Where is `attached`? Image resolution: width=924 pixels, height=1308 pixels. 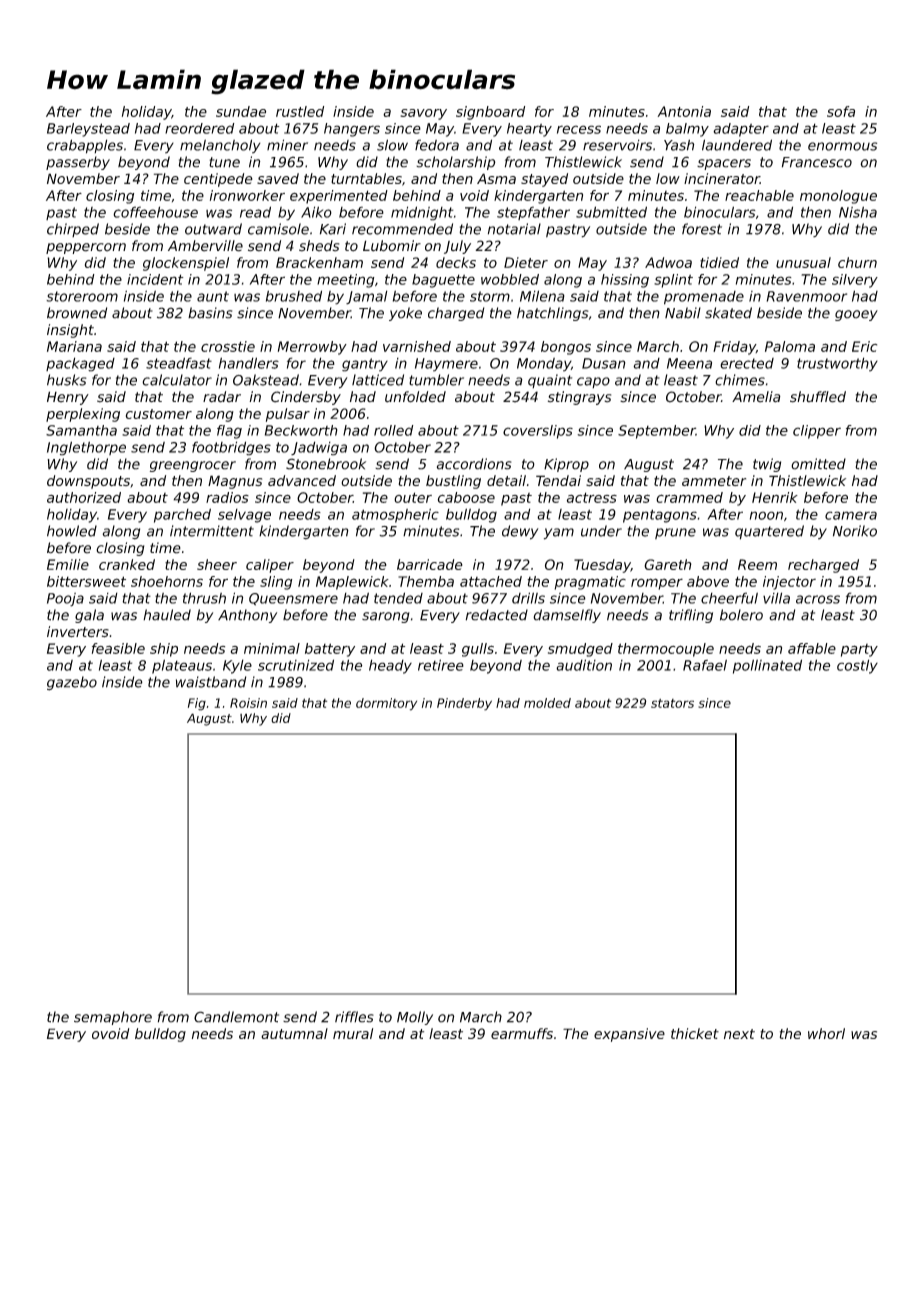 attached is located at coordinates (491, 581).
